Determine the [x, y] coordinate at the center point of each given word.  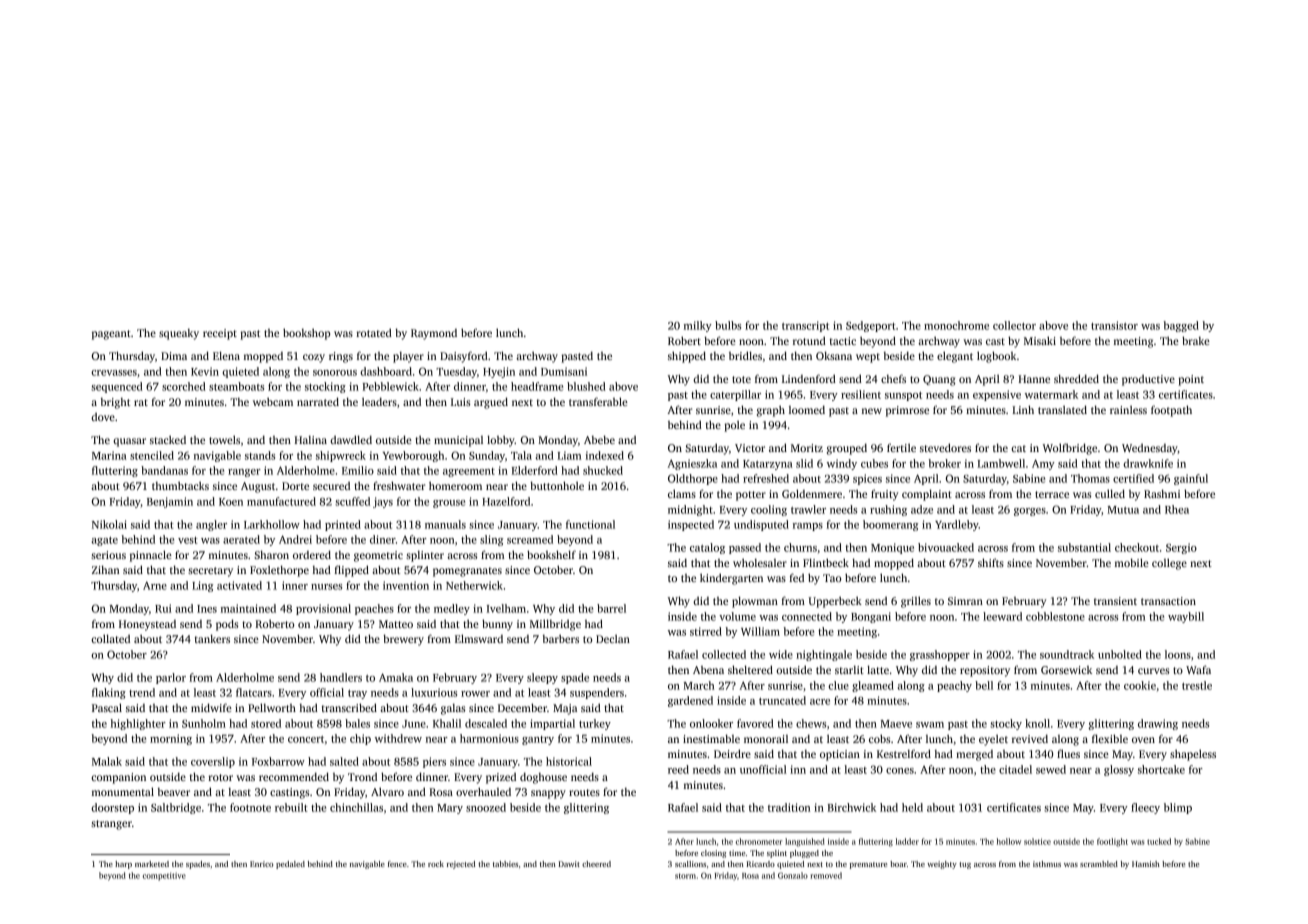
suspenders [597, 693]
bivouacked [946, 547]
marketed [152, 864]
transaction [1168, 601]
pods [227, 625]
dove [103, 417]
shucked [603, 470]
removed [826, 875]
